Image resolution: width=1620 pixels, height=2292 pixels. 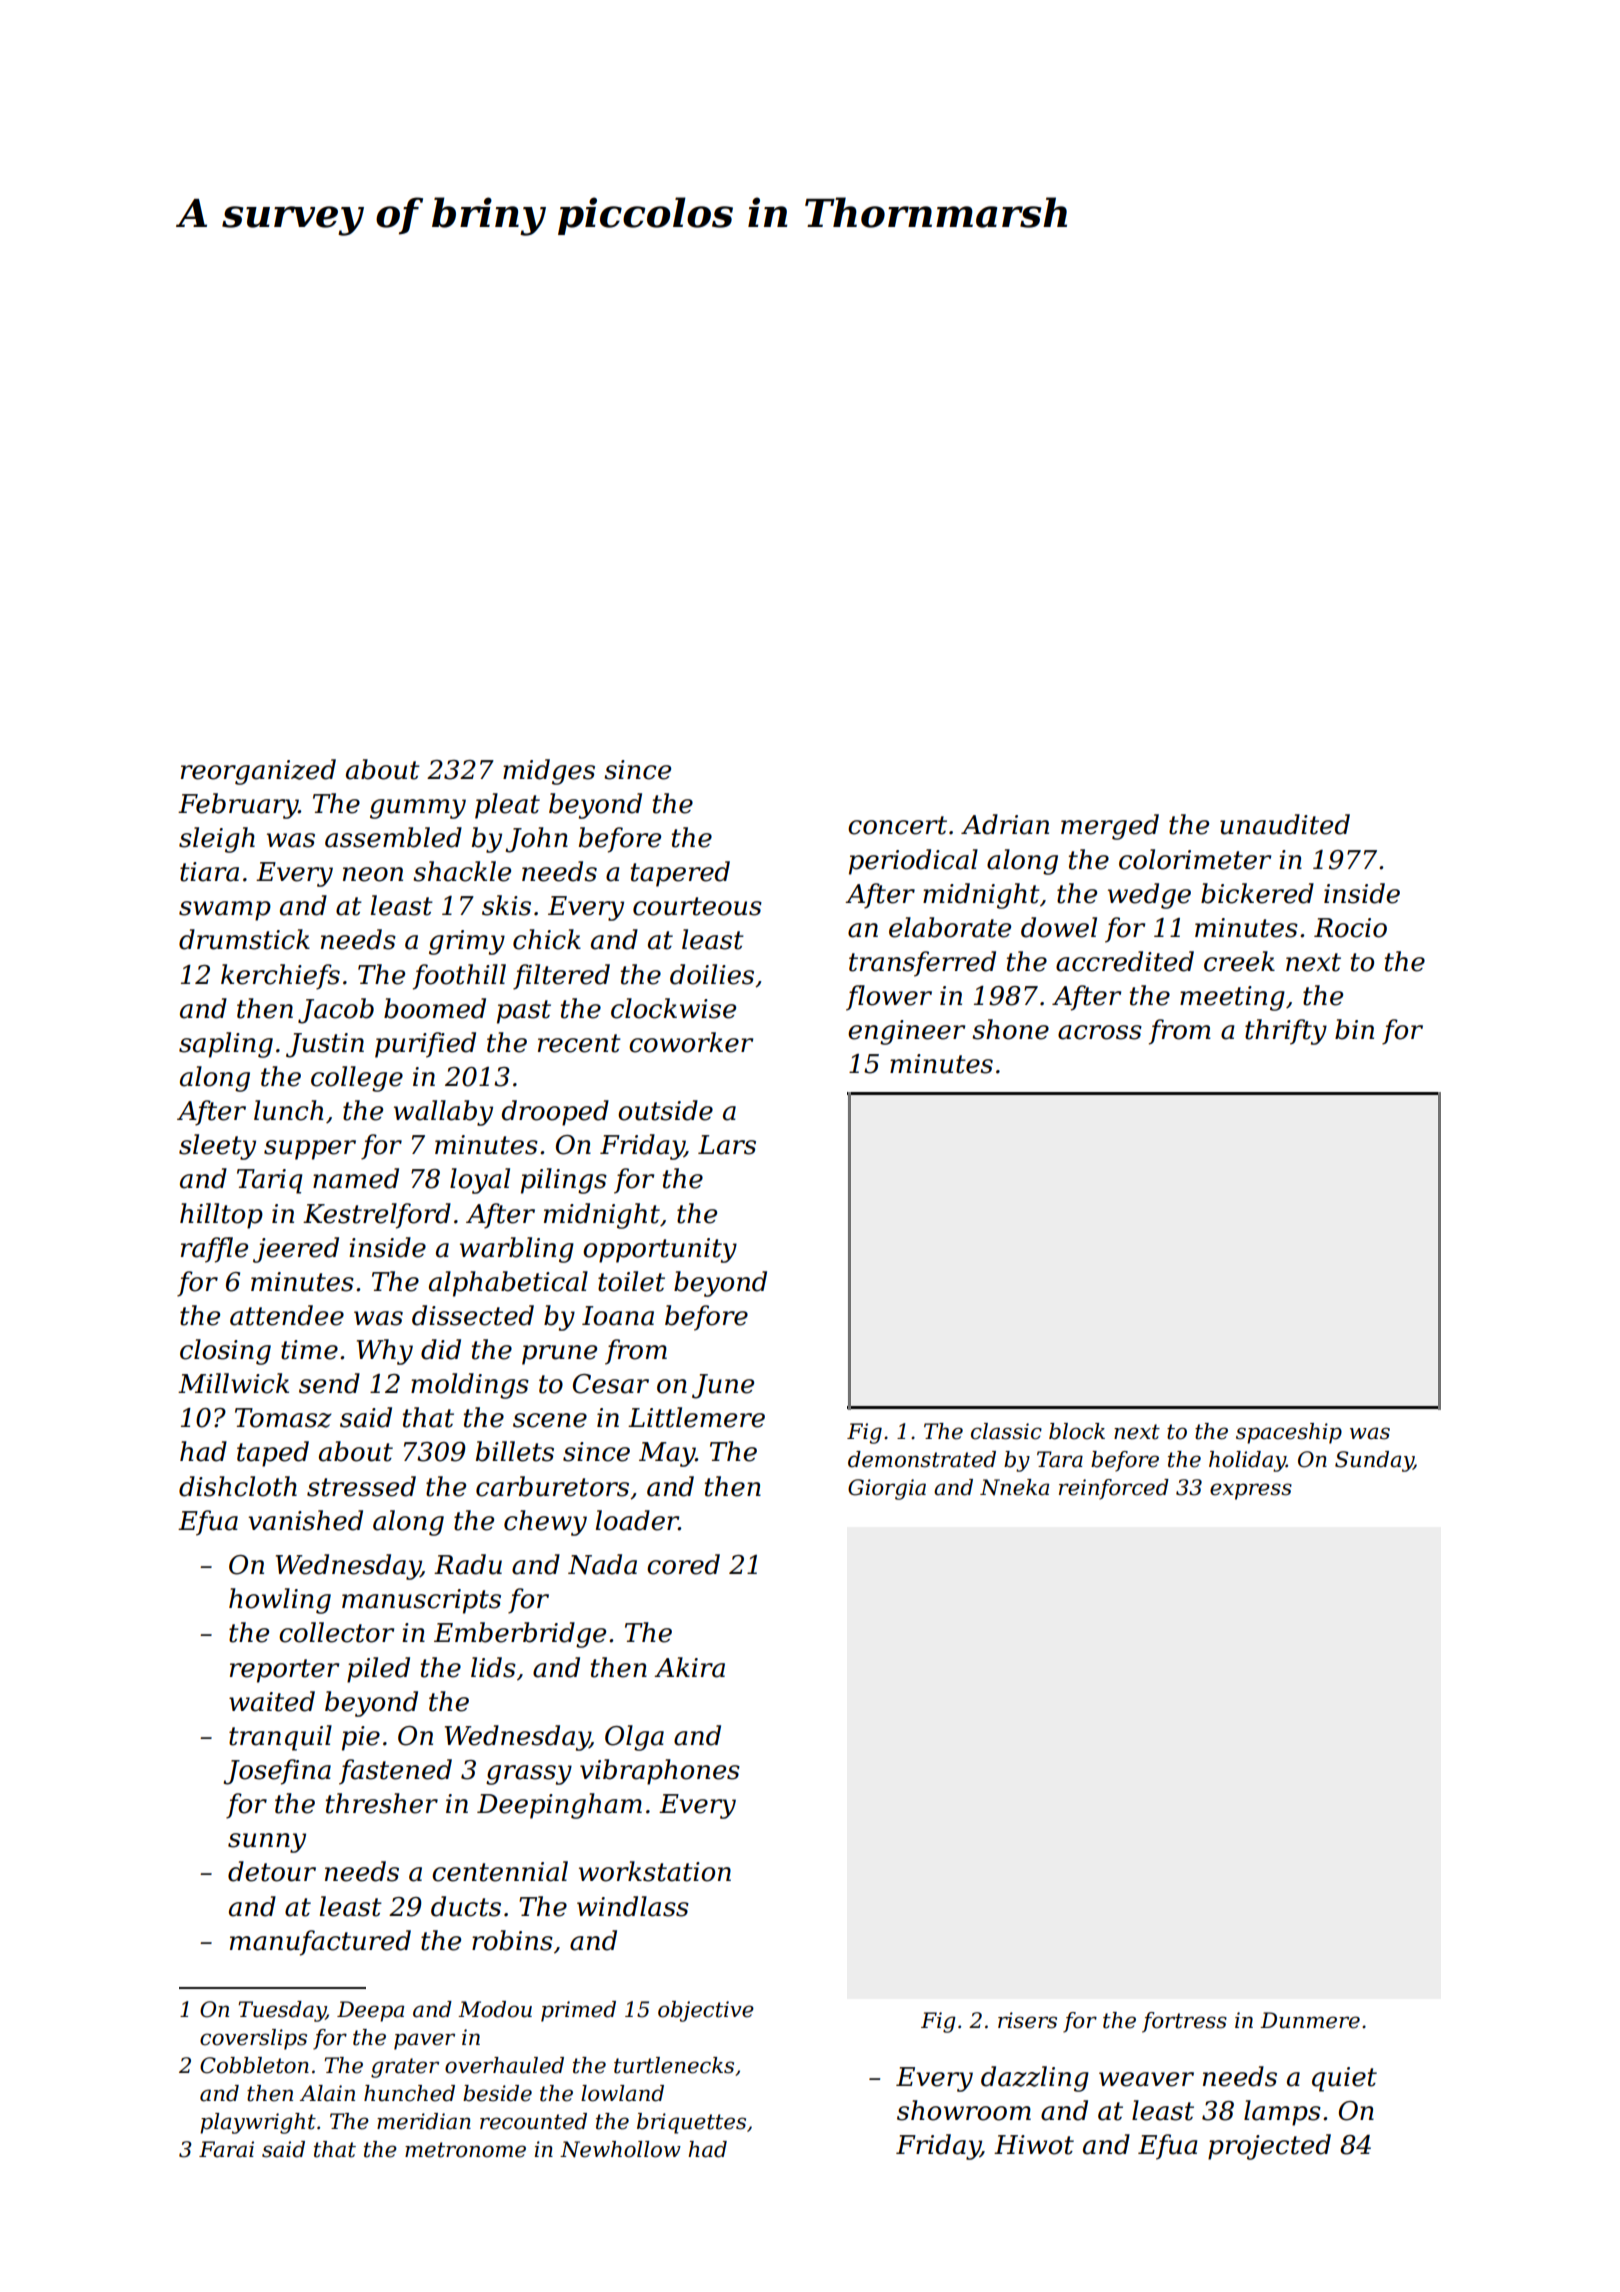 What do you see at coordinates (1114, 1489) in the screenshot?
I see `reinforced` at bounding box center [1114, 1489].
